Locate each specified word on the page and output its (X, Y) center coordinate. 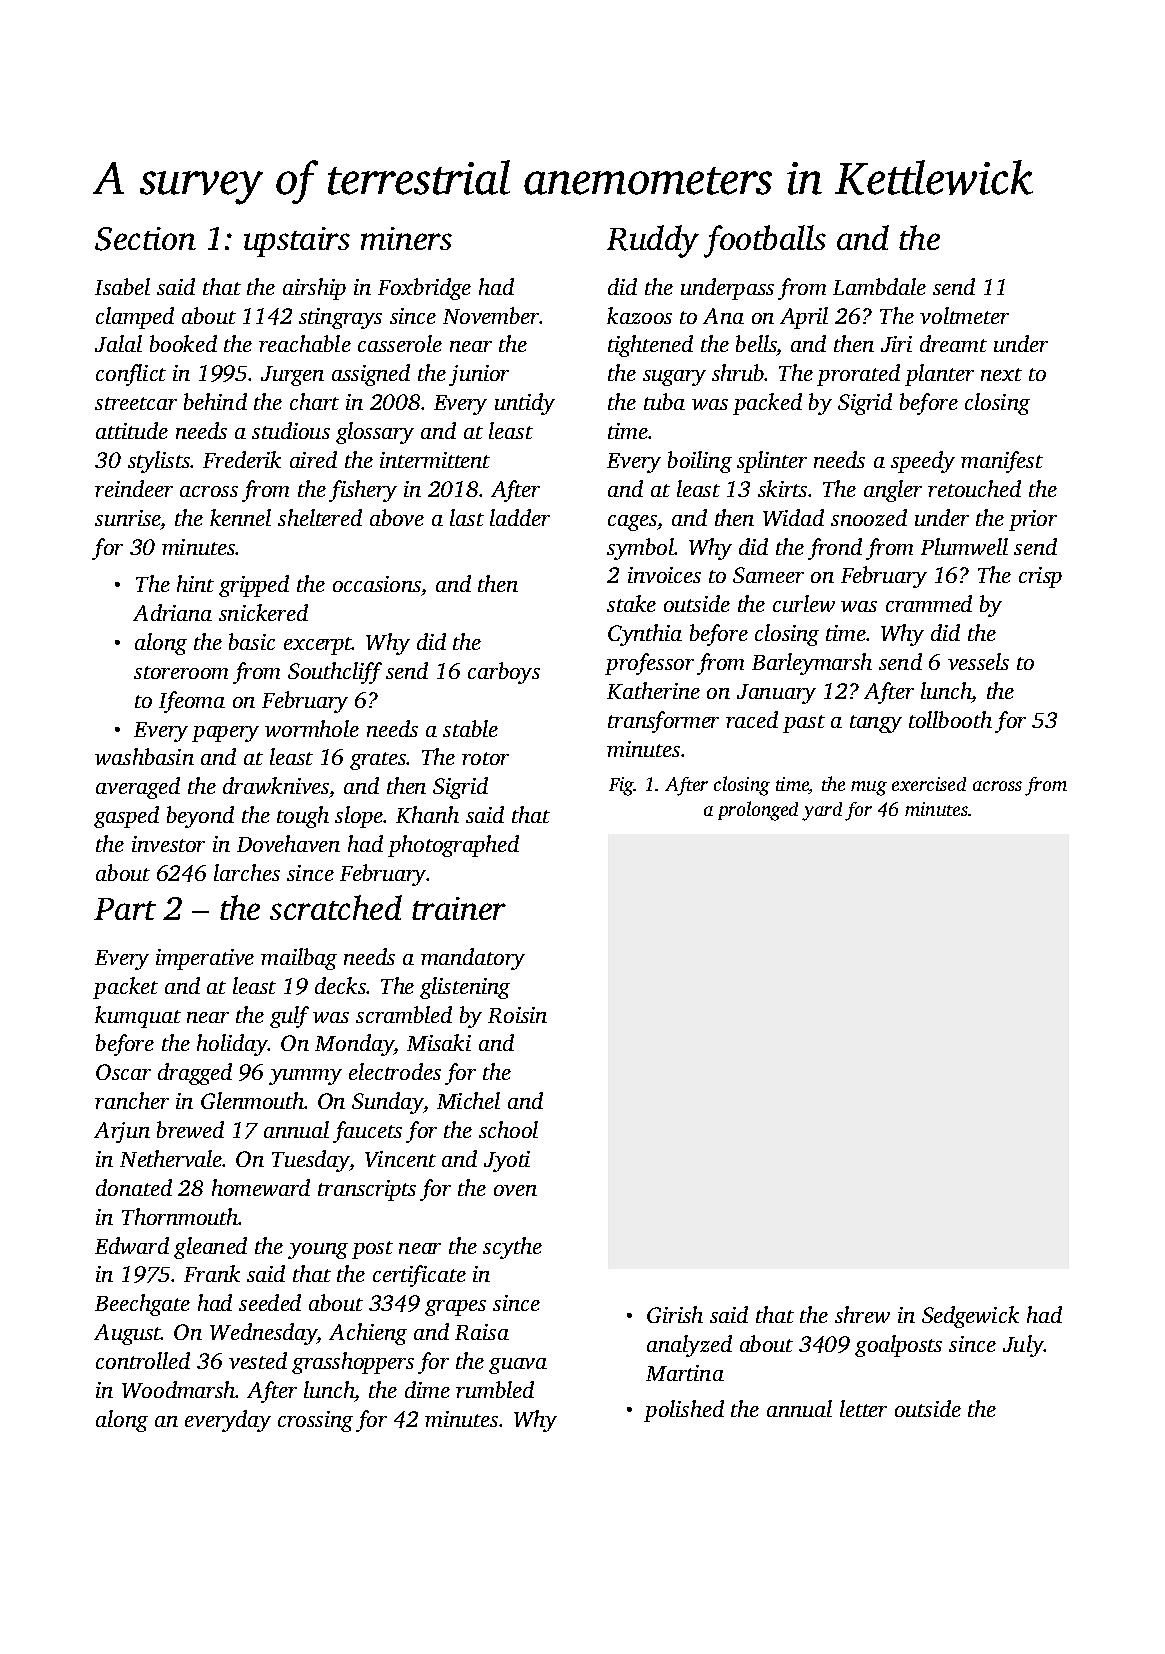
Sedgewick (970, 1317)
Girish (675, 1314)
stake (631, 603)
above (397, 517)
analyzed (689, 1346)
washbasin (144, 756)
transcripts (367, 1190)
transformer (663, 722)
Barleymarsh (812, 664)
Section (145, 239)
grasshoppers (353, 1363)
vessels (978, 661)
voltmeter (964, 315)
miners (406, 238)
